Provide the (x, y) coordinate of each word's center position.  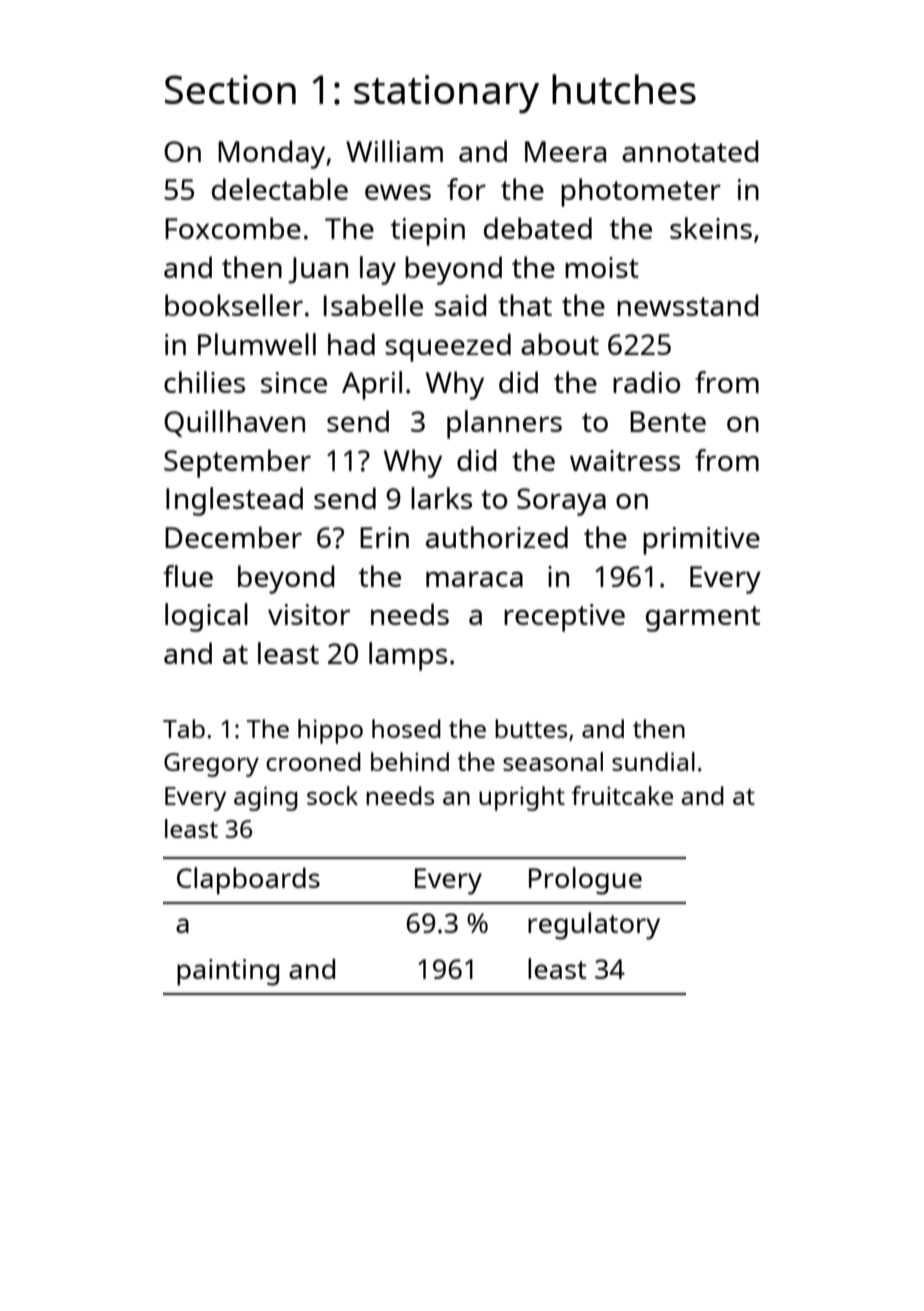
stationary (446, 94)
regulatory (594, 926)
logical (206, 617)
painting (228, 972)
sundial (653, 761)
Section (230, 89)
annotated (690, 151)
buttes (531, 728)
